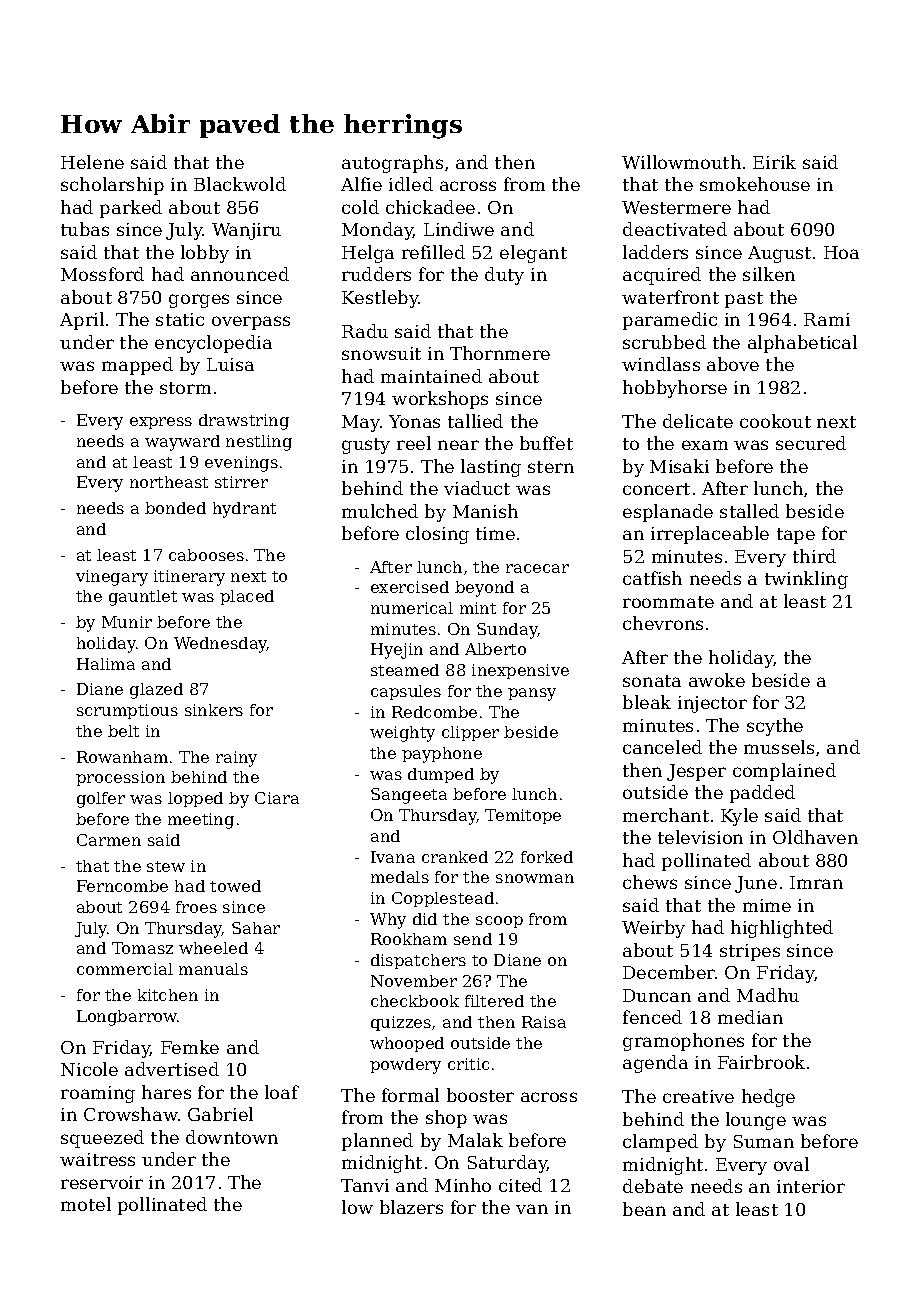  What do you see at coordinates (681, 162) in the screenshot?
I see `Willowmouth` at bounding box center [681, 162].
